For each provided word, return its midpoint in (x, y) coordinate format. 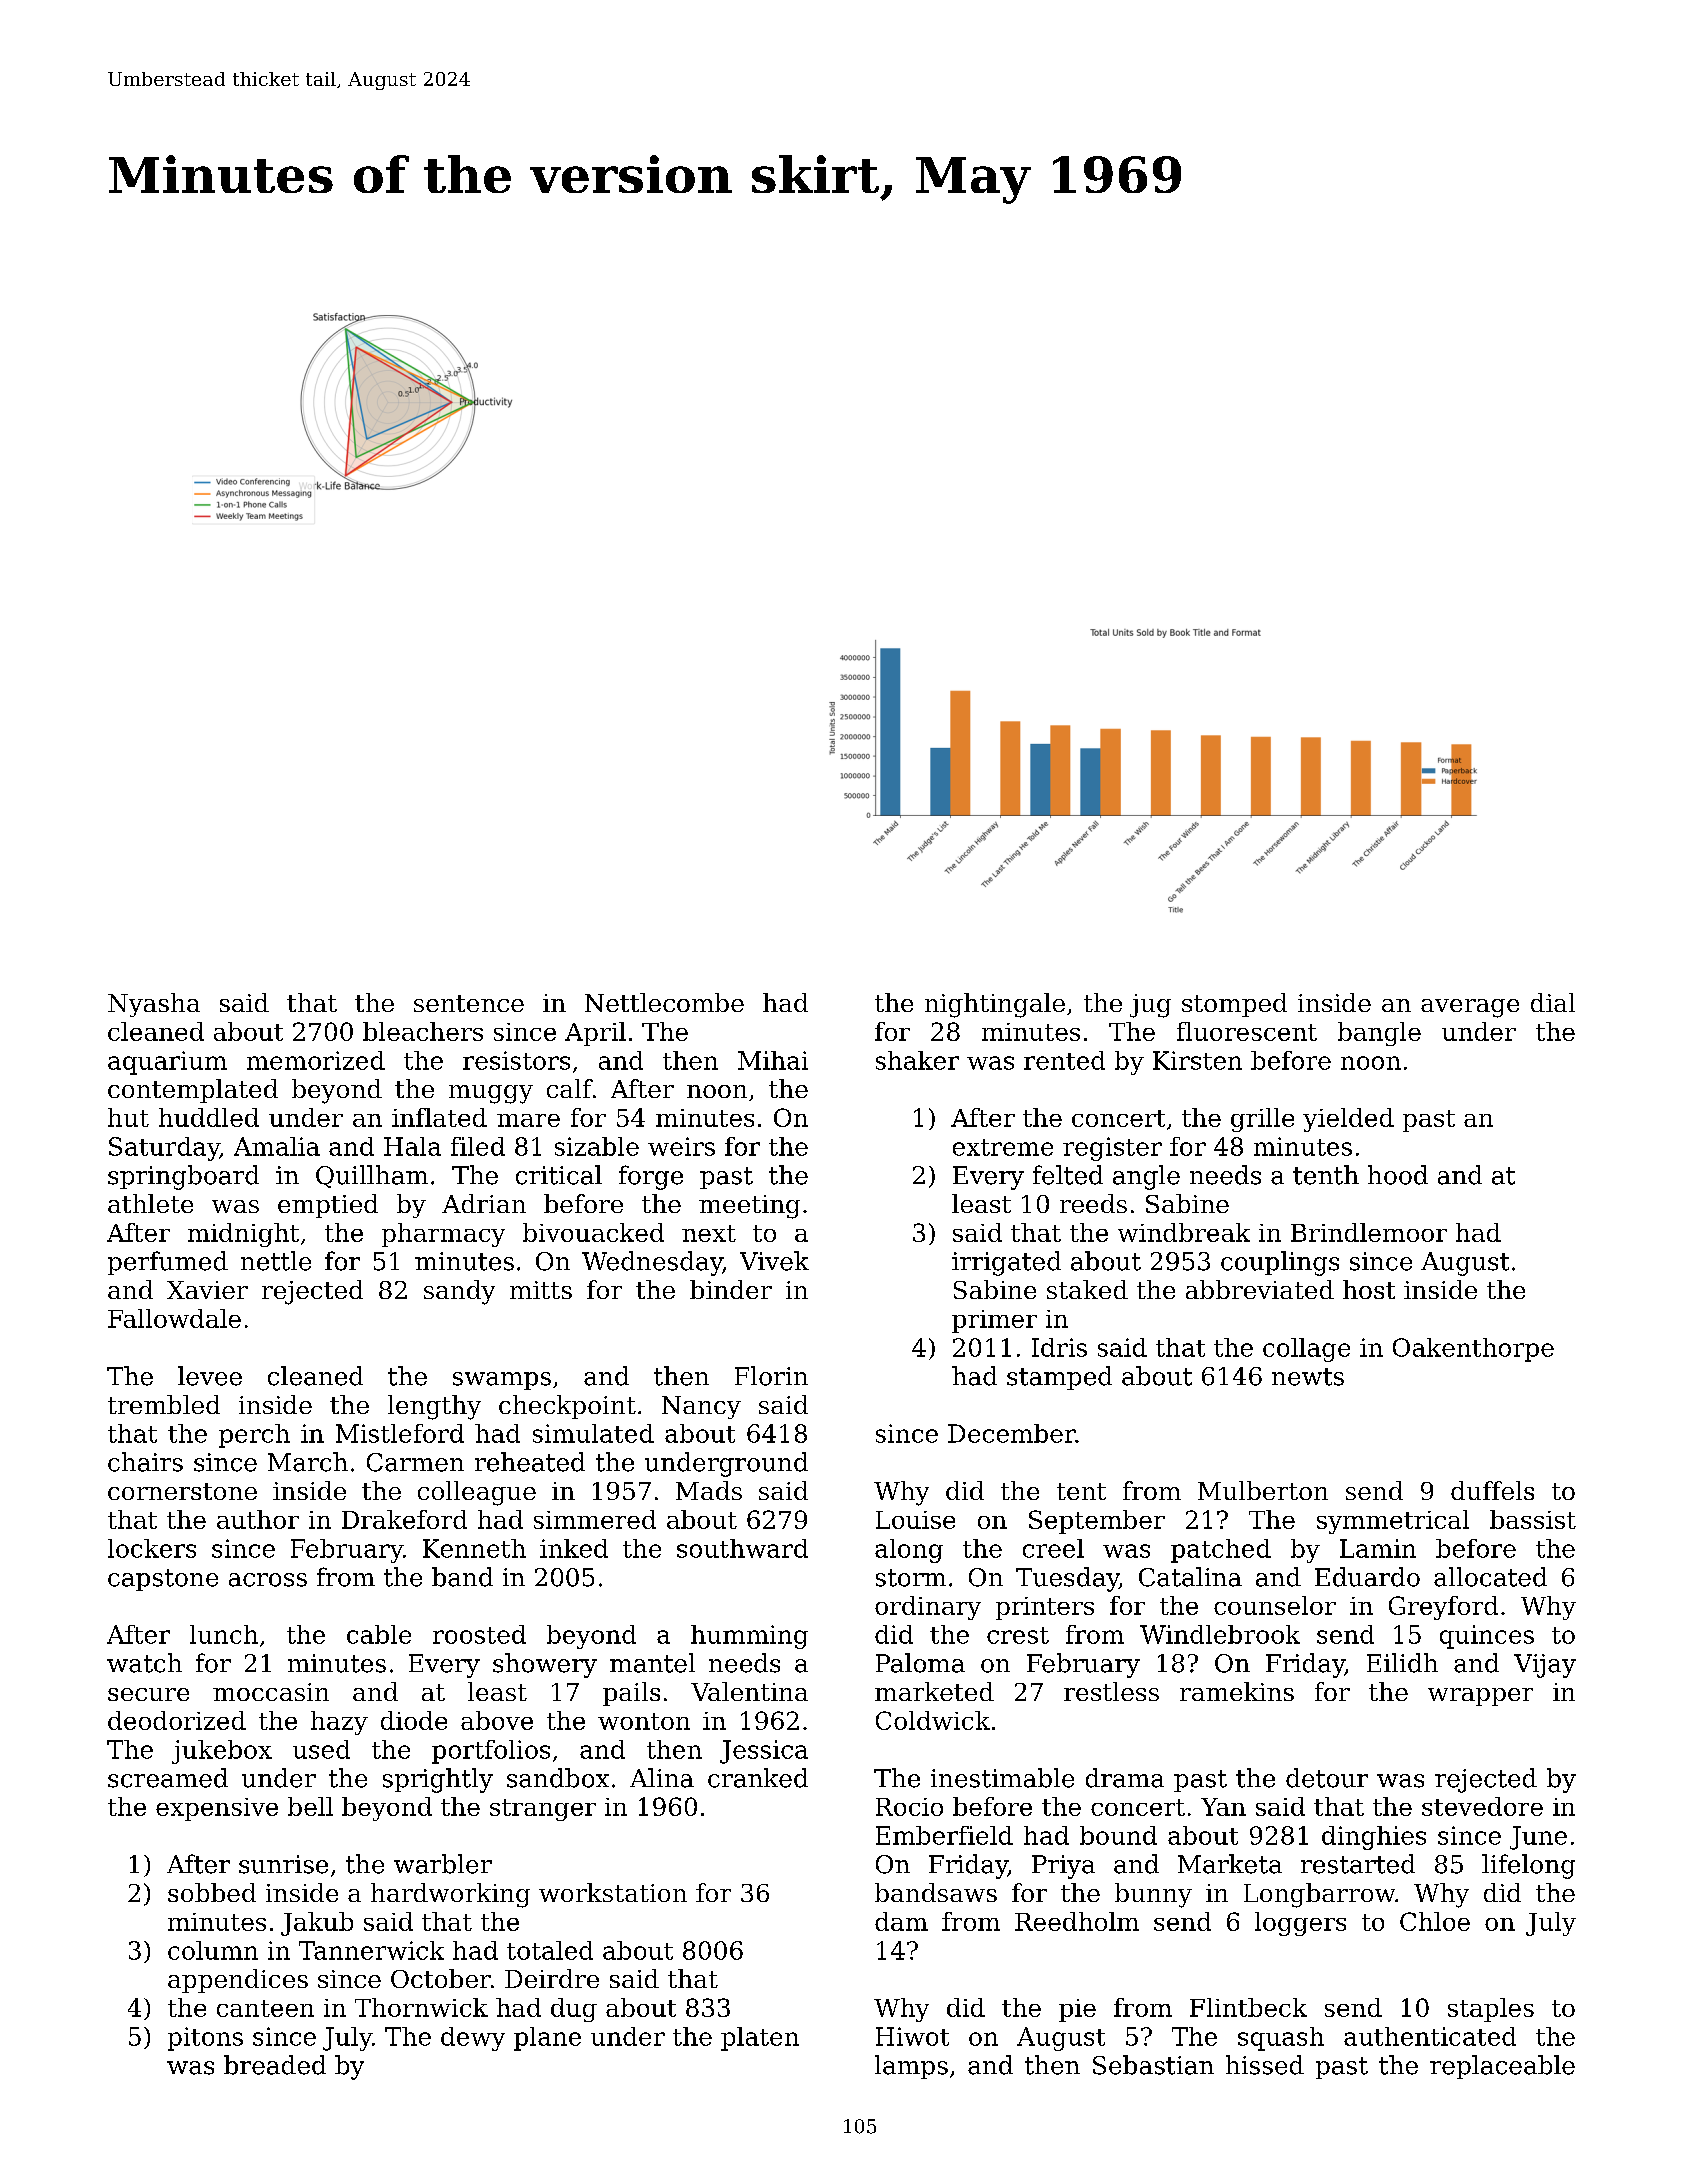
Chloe (1435, 1921)
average (1470, 1008)
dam (901, 1921)
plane (547, 2039)
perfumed (168, 1263)
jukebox (222, 1752)
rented (1064, 1060)
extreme (1003, 1147)
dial (1553, 1002)
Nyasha (154, 1005)
